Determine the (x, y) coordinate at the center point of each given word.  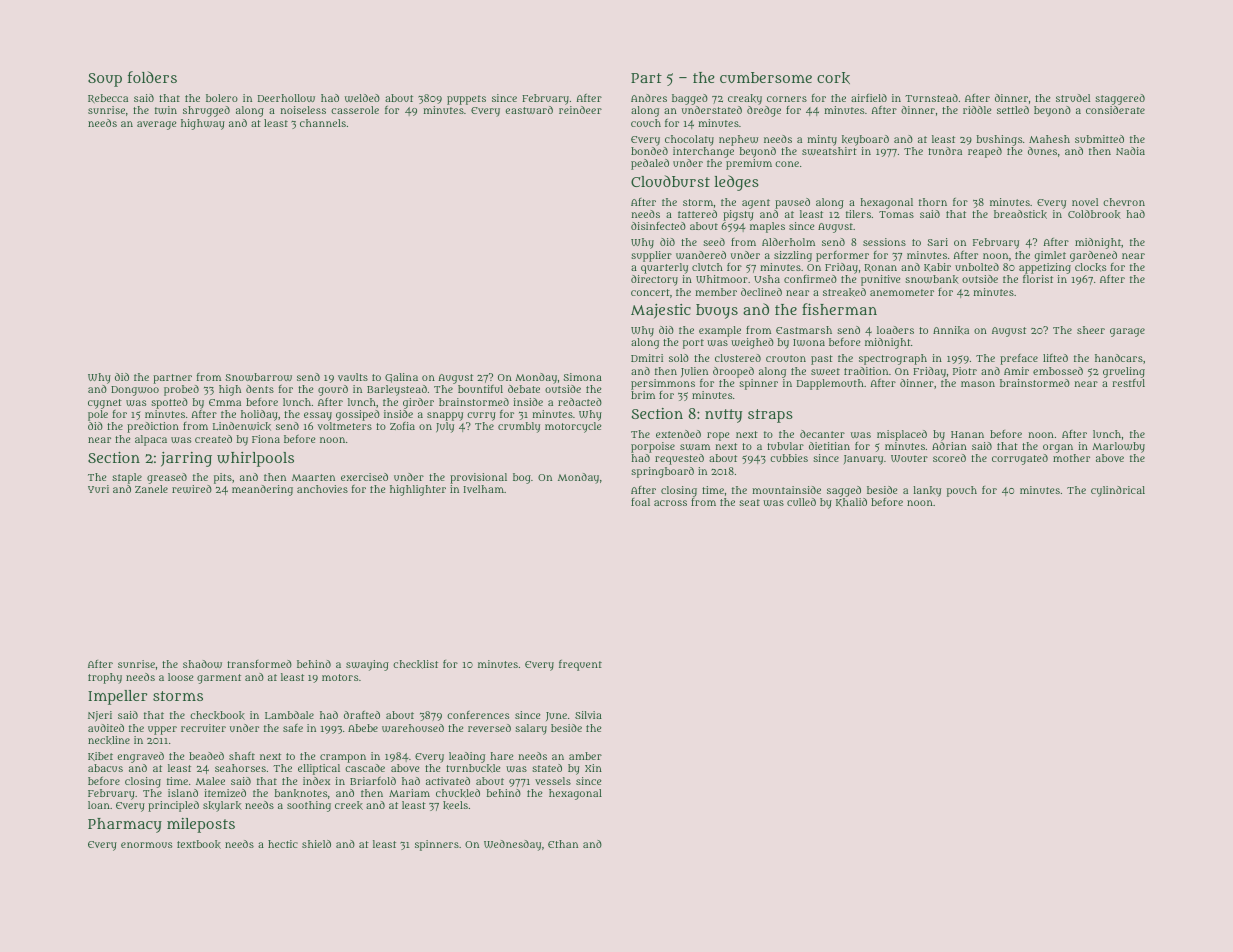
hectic (283, 844)
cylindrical (1118, 491)
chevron (1124, 202)
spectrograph (893, 359)
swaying (367, 665)
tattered (697, 214)
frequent (580, 665)
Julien (694, 372)
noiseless (303, 110)
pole (98, 415)
